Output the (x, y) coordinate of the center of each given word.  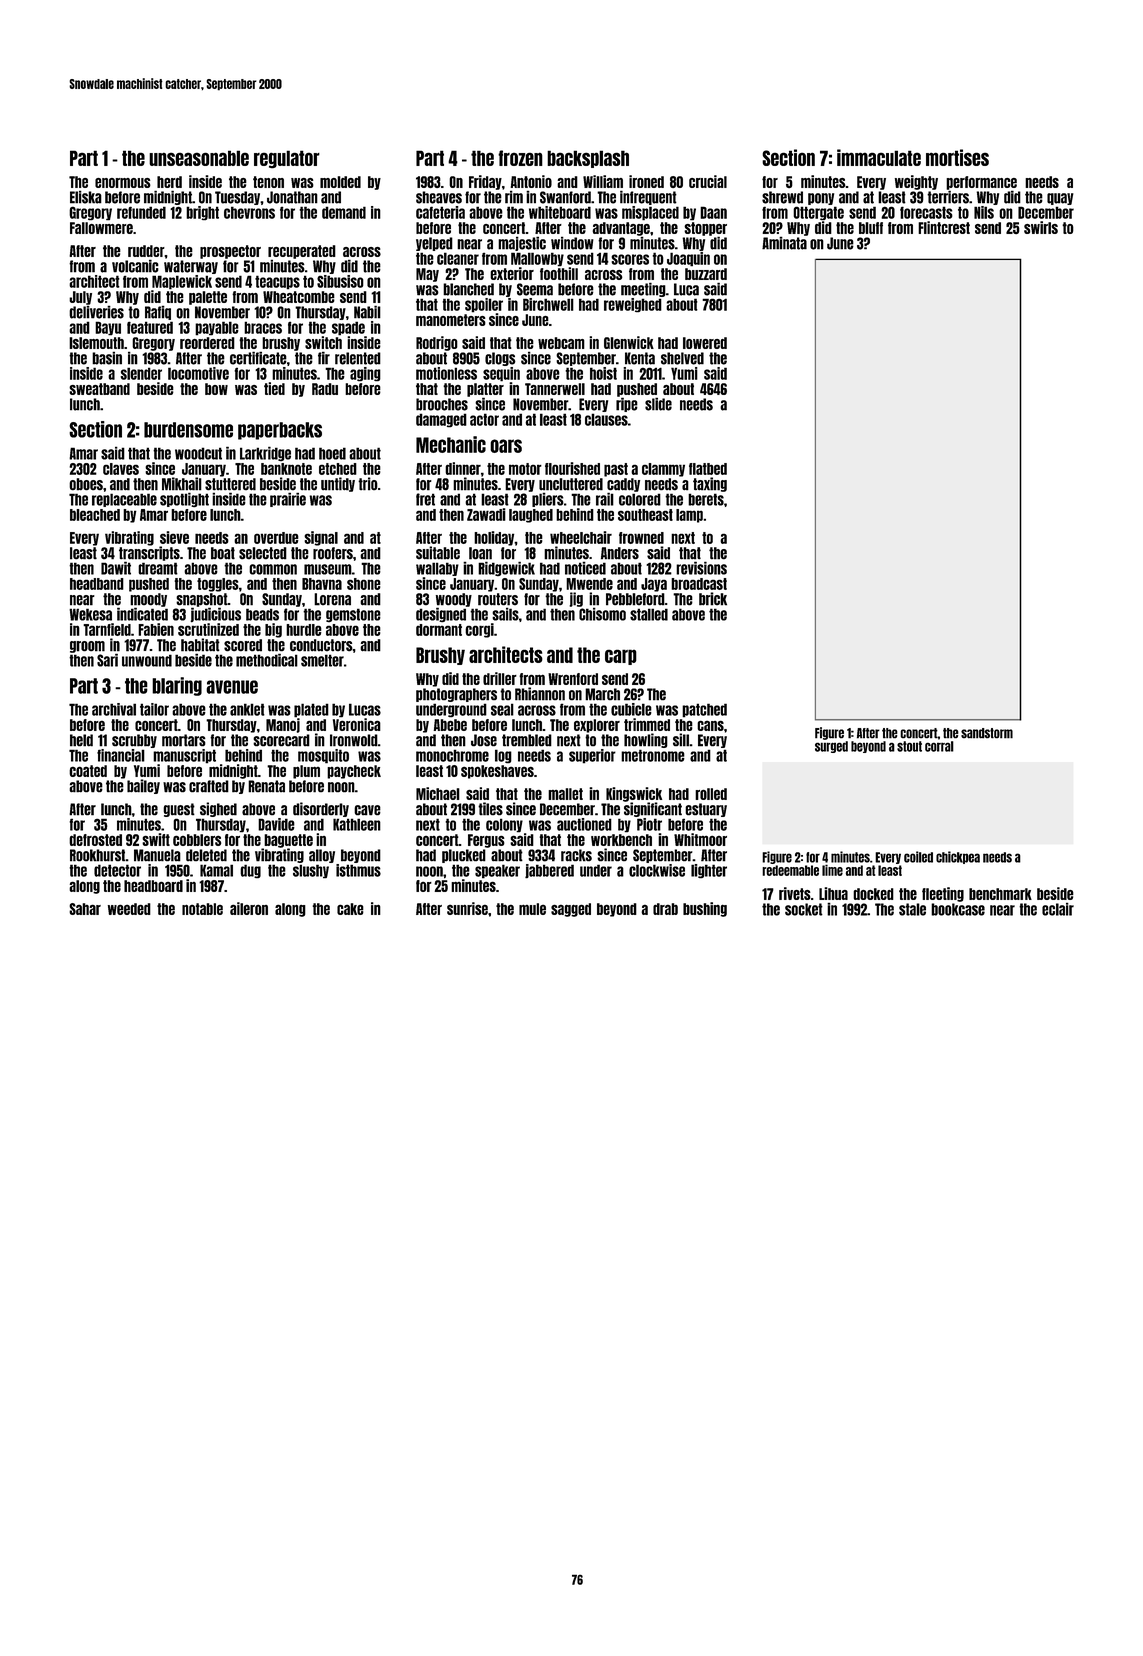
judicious (215, 614)
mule (532, 909)
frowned (641, 538)
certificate (258, 358)
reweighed (633, 305)
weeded (129, 909)
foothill (559, 273)
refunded (141, 212)
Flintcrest (944, 227)
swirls (1041, 227)
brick (713, 599)
